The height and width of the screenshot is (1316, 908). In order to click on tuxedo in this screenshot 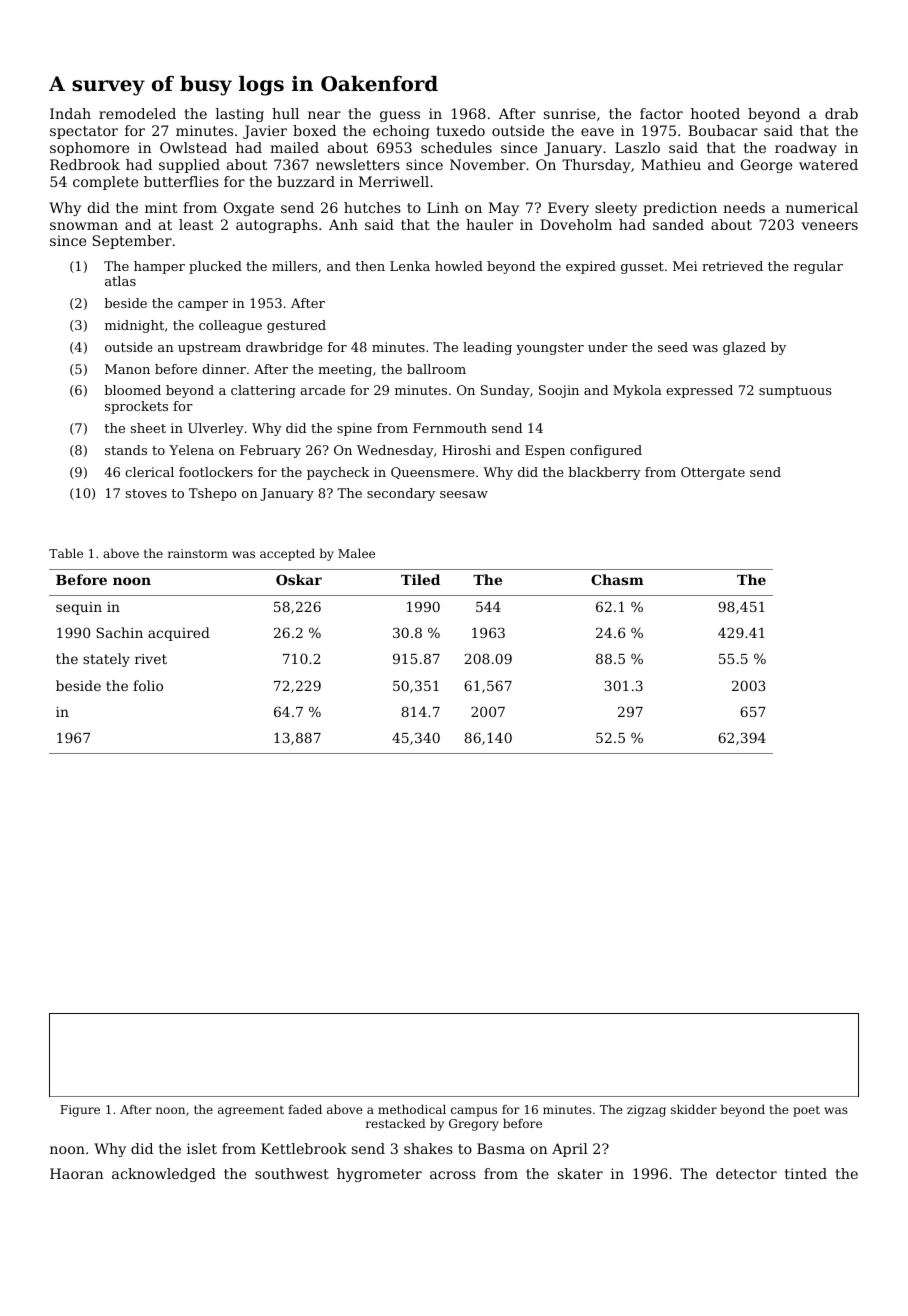, I will do `click(460, 130)`.
